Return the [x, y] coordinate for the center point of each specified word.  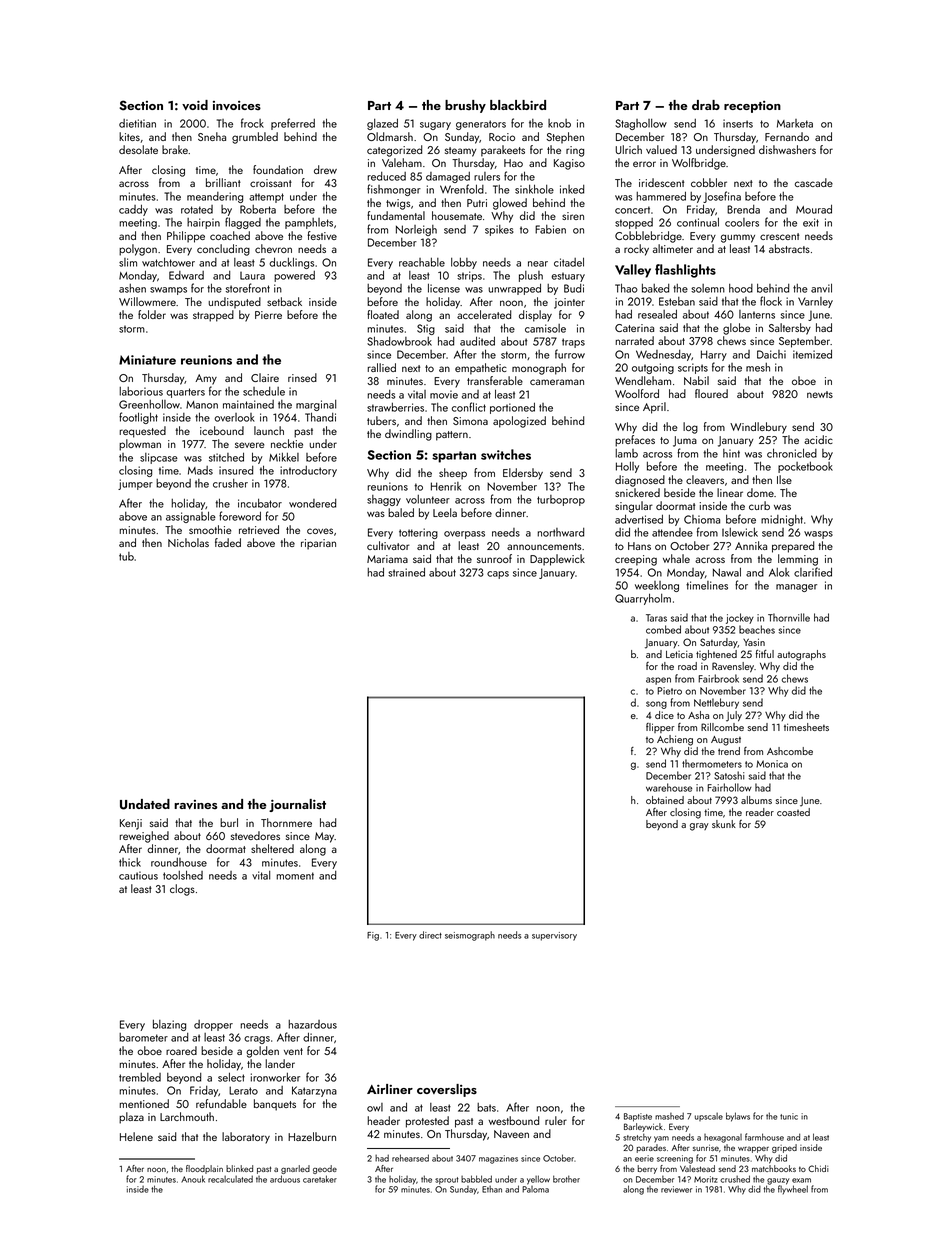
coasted [793, 812]
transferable [495, 380]
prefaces [635, 441]
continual [698, 222]
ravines [195, 805]
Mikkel [284, 457]
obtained [665, 800]
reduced [386, 176]
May [324, 837]
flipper [660, 728]
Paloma [535, 1189]
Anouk [193, 1179]
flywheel [793, 1189]
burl [229, 822]
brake [175, 149]
